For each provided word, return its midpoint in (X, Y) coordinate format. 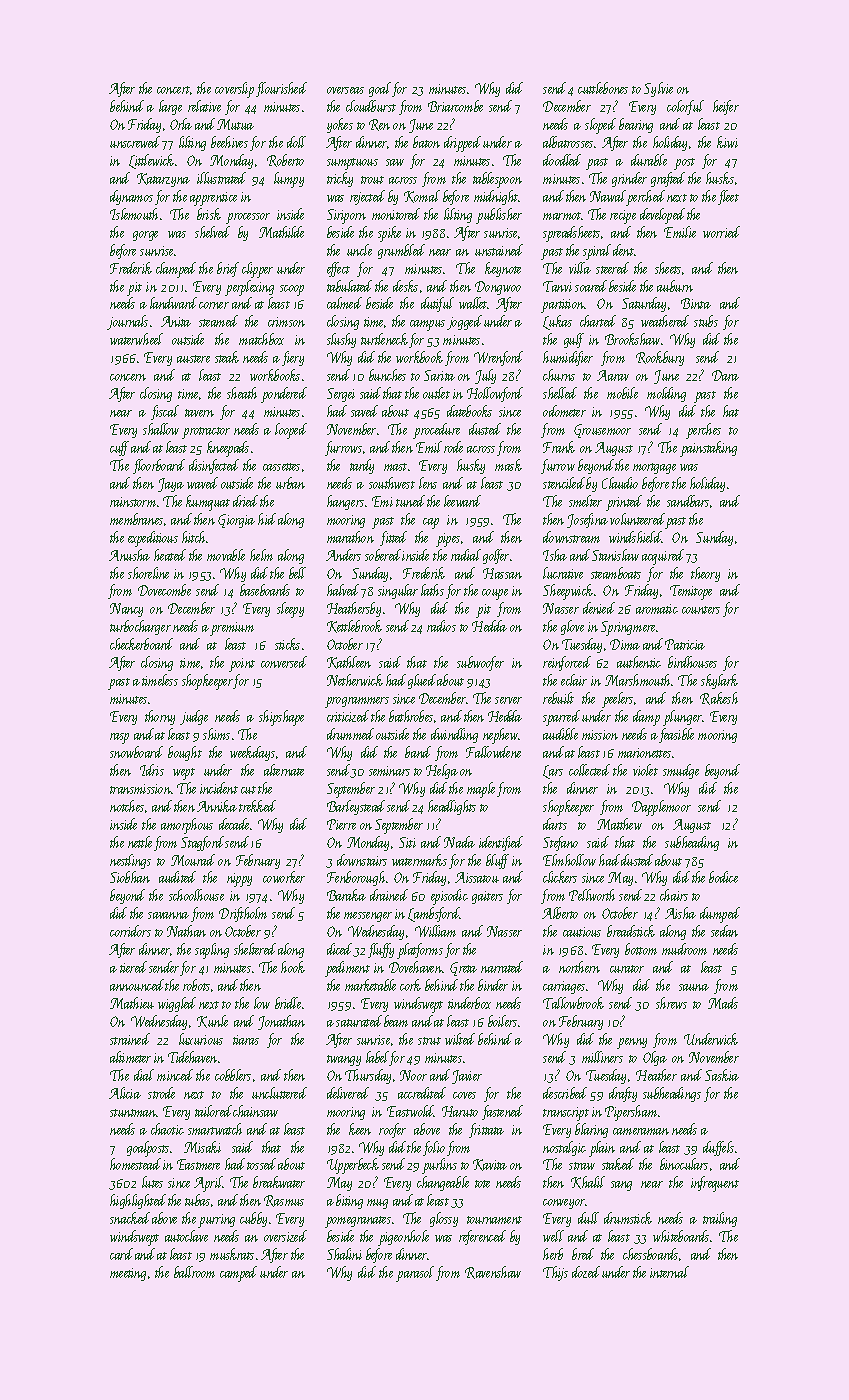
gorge (145, 236)
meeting (128, 1274)
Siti (407, 842)
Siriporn (346, 216)
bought (185, 753)
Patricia (685, 644)
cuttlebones (603, 88)
